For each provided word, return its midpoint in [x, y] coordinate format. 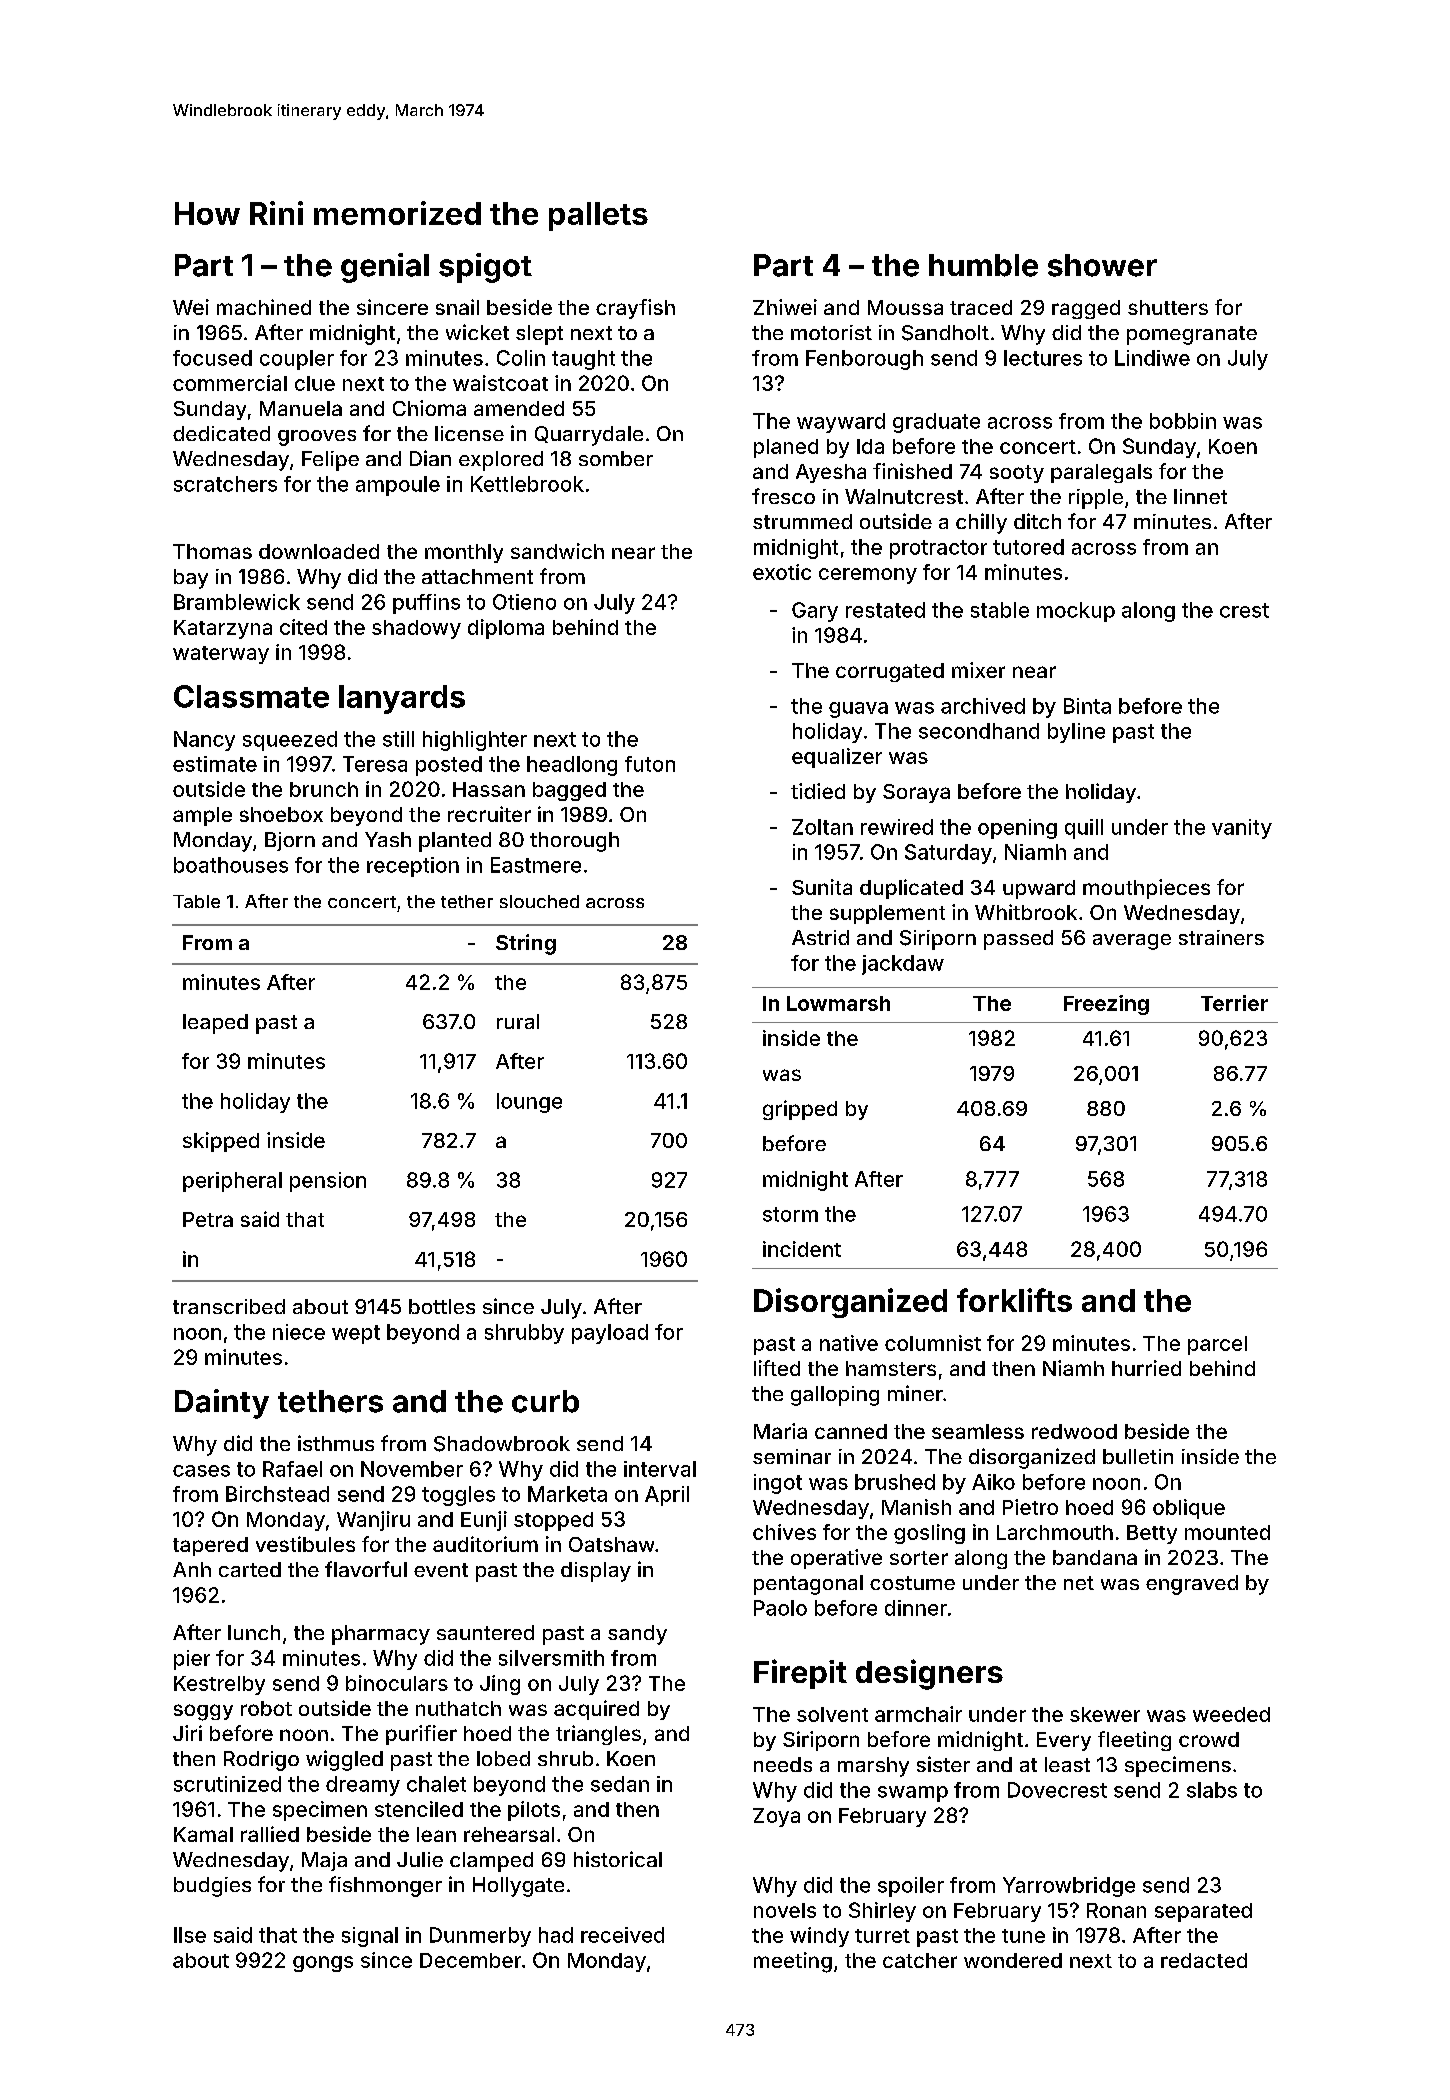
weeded [1231, 1714]
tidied [818, 791]
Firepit [800, 1674]
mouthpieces [1146, 889]
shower [1102, 265]
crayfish [635, 309]
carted [250, 1569]
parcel [1217, 1345]
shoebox [281, 814]
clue [315, 383]
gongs [323, 1964]
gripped [800, 1110]
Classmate [251, 696]
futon [650, 764]
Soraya [916, 793]
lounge [529, 1103]
